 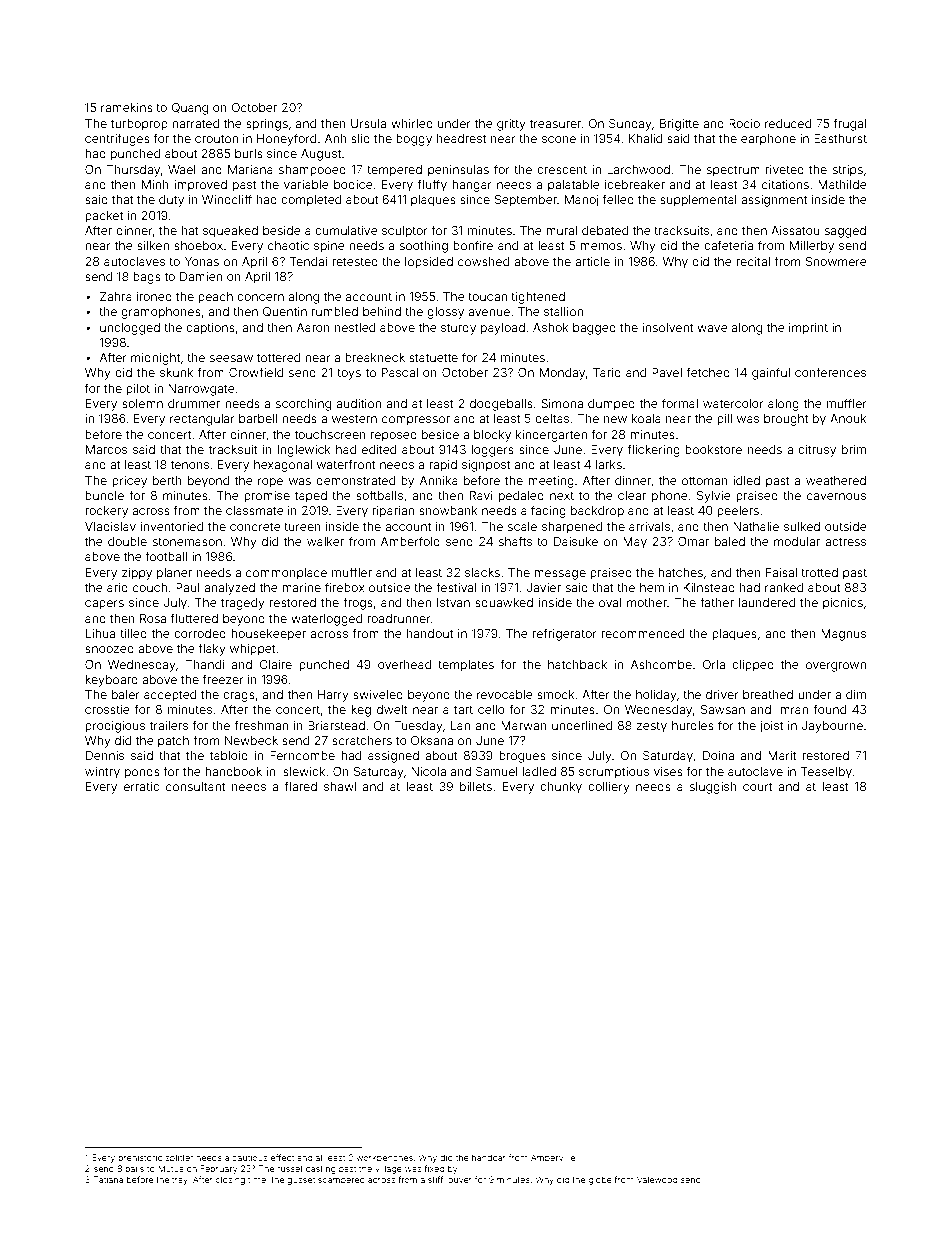 I want to click on whirled, so click(x=412, y=123).
